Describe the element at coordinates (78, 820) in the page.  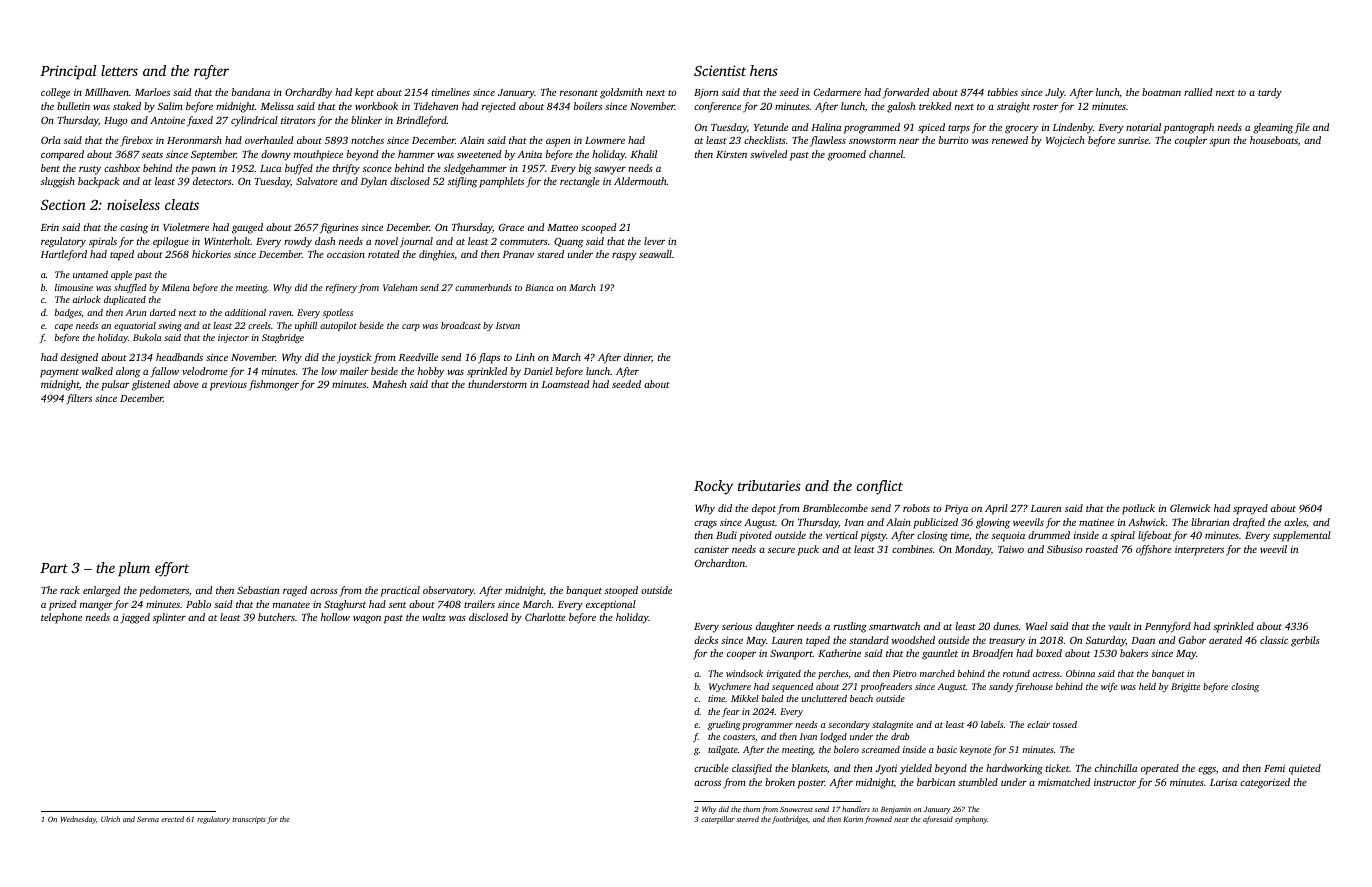
I see `Wednesday` at that location.
